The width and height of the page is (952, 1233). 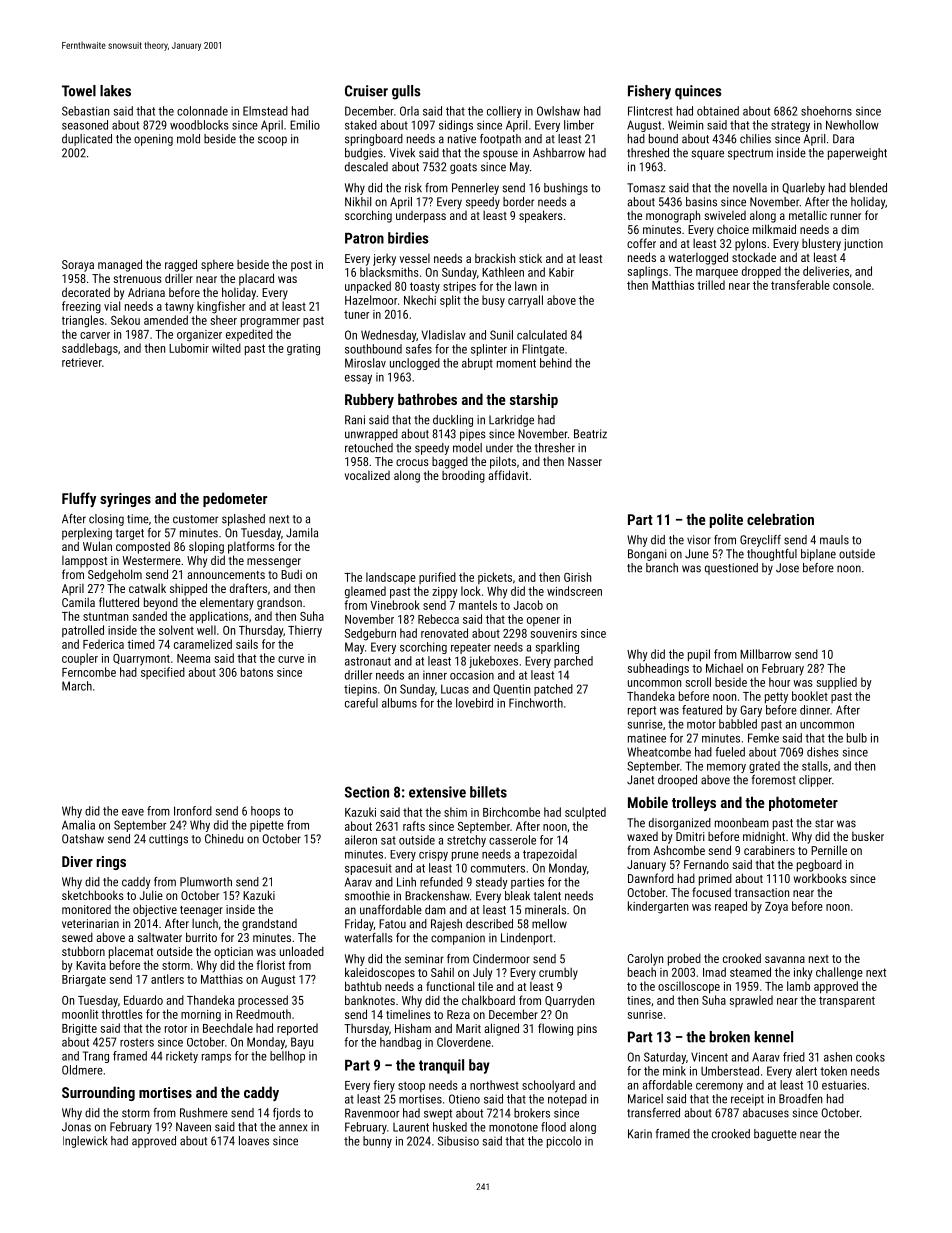 I want to click on subheadings, so click(x=658, y=669).
